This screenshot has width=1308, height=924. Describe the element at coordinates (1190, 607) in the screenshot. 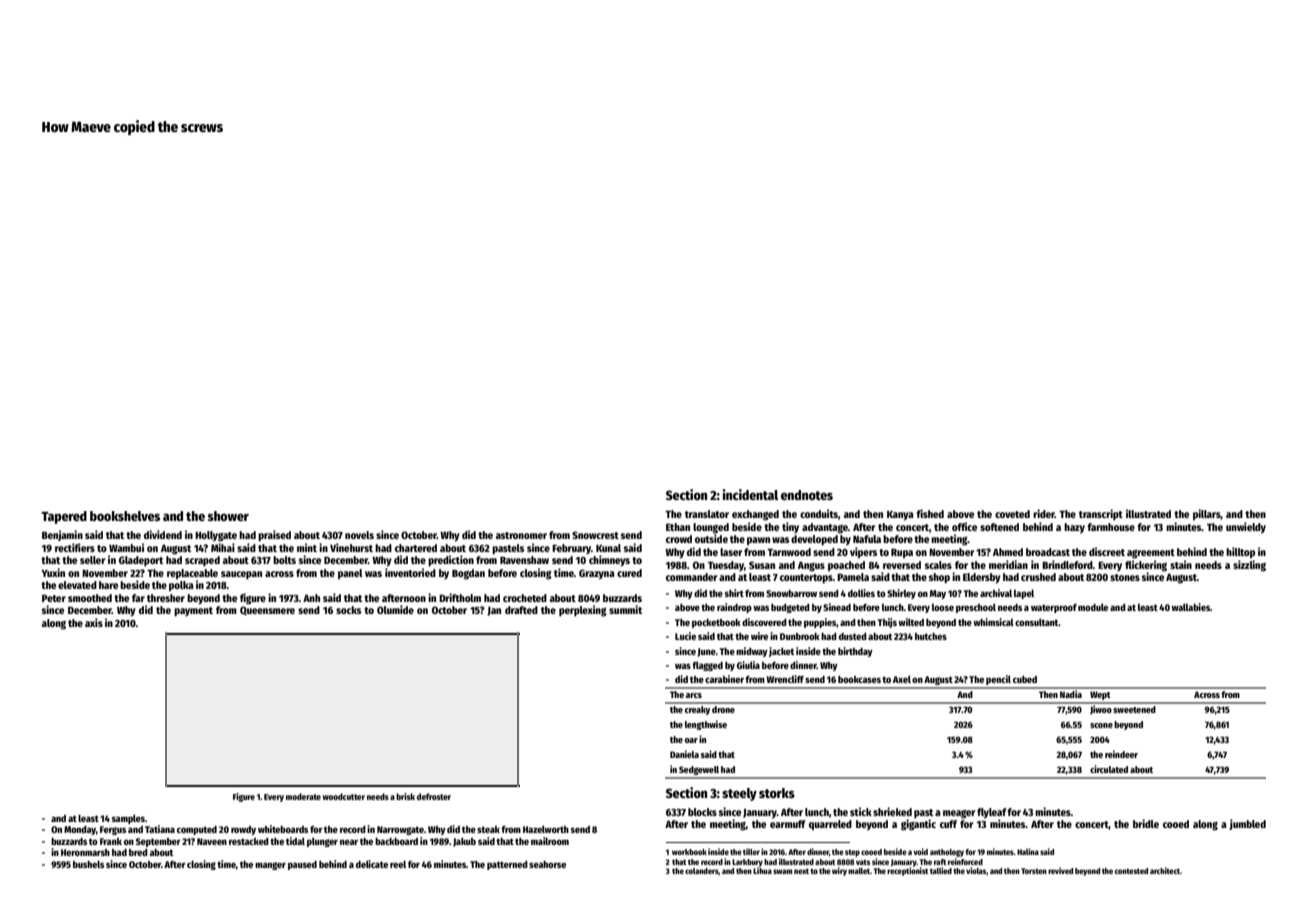

I see `wallabies` at that location.
